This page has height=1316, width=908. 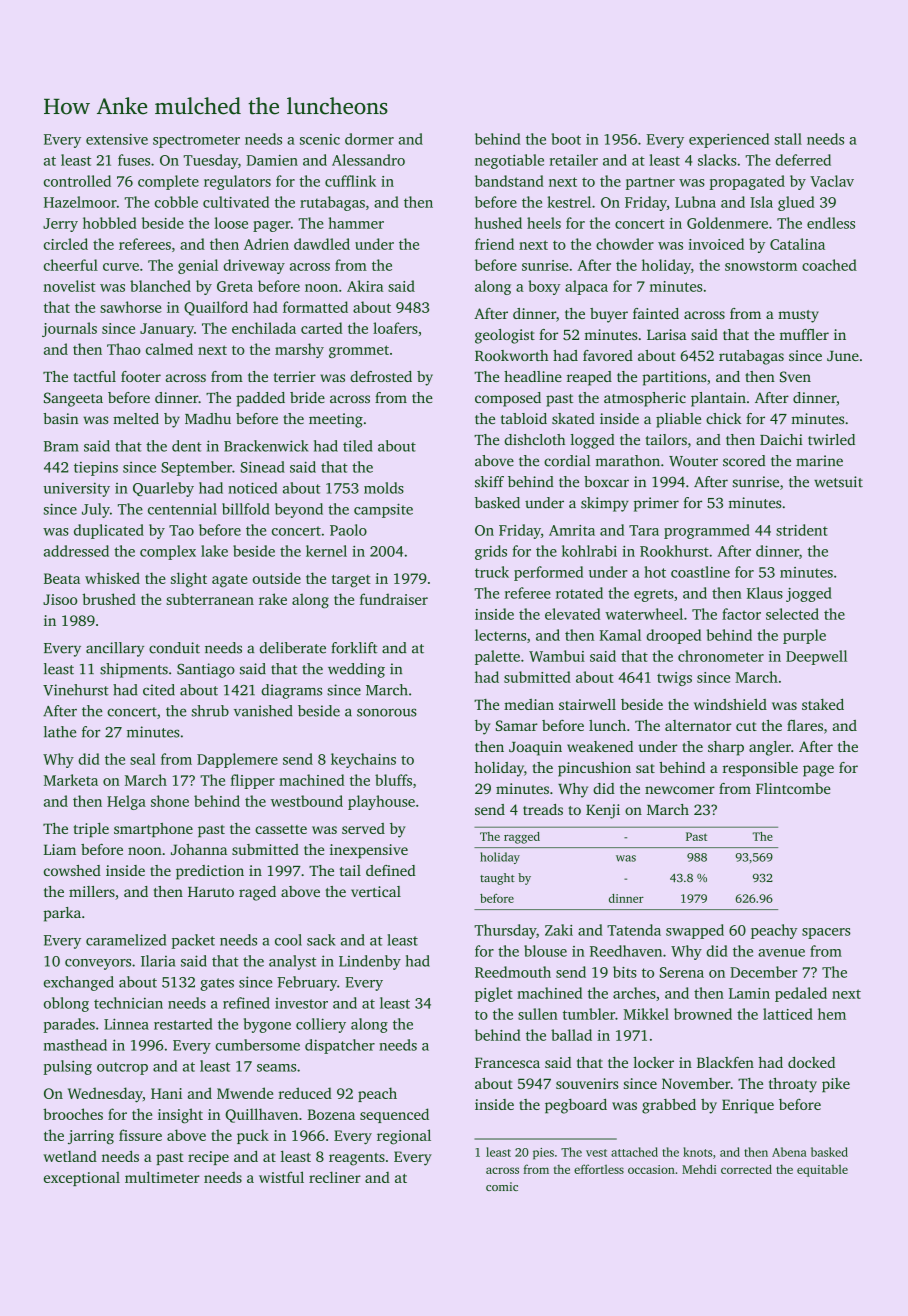 I want to click on wedding, so click(x=356, y=670).
